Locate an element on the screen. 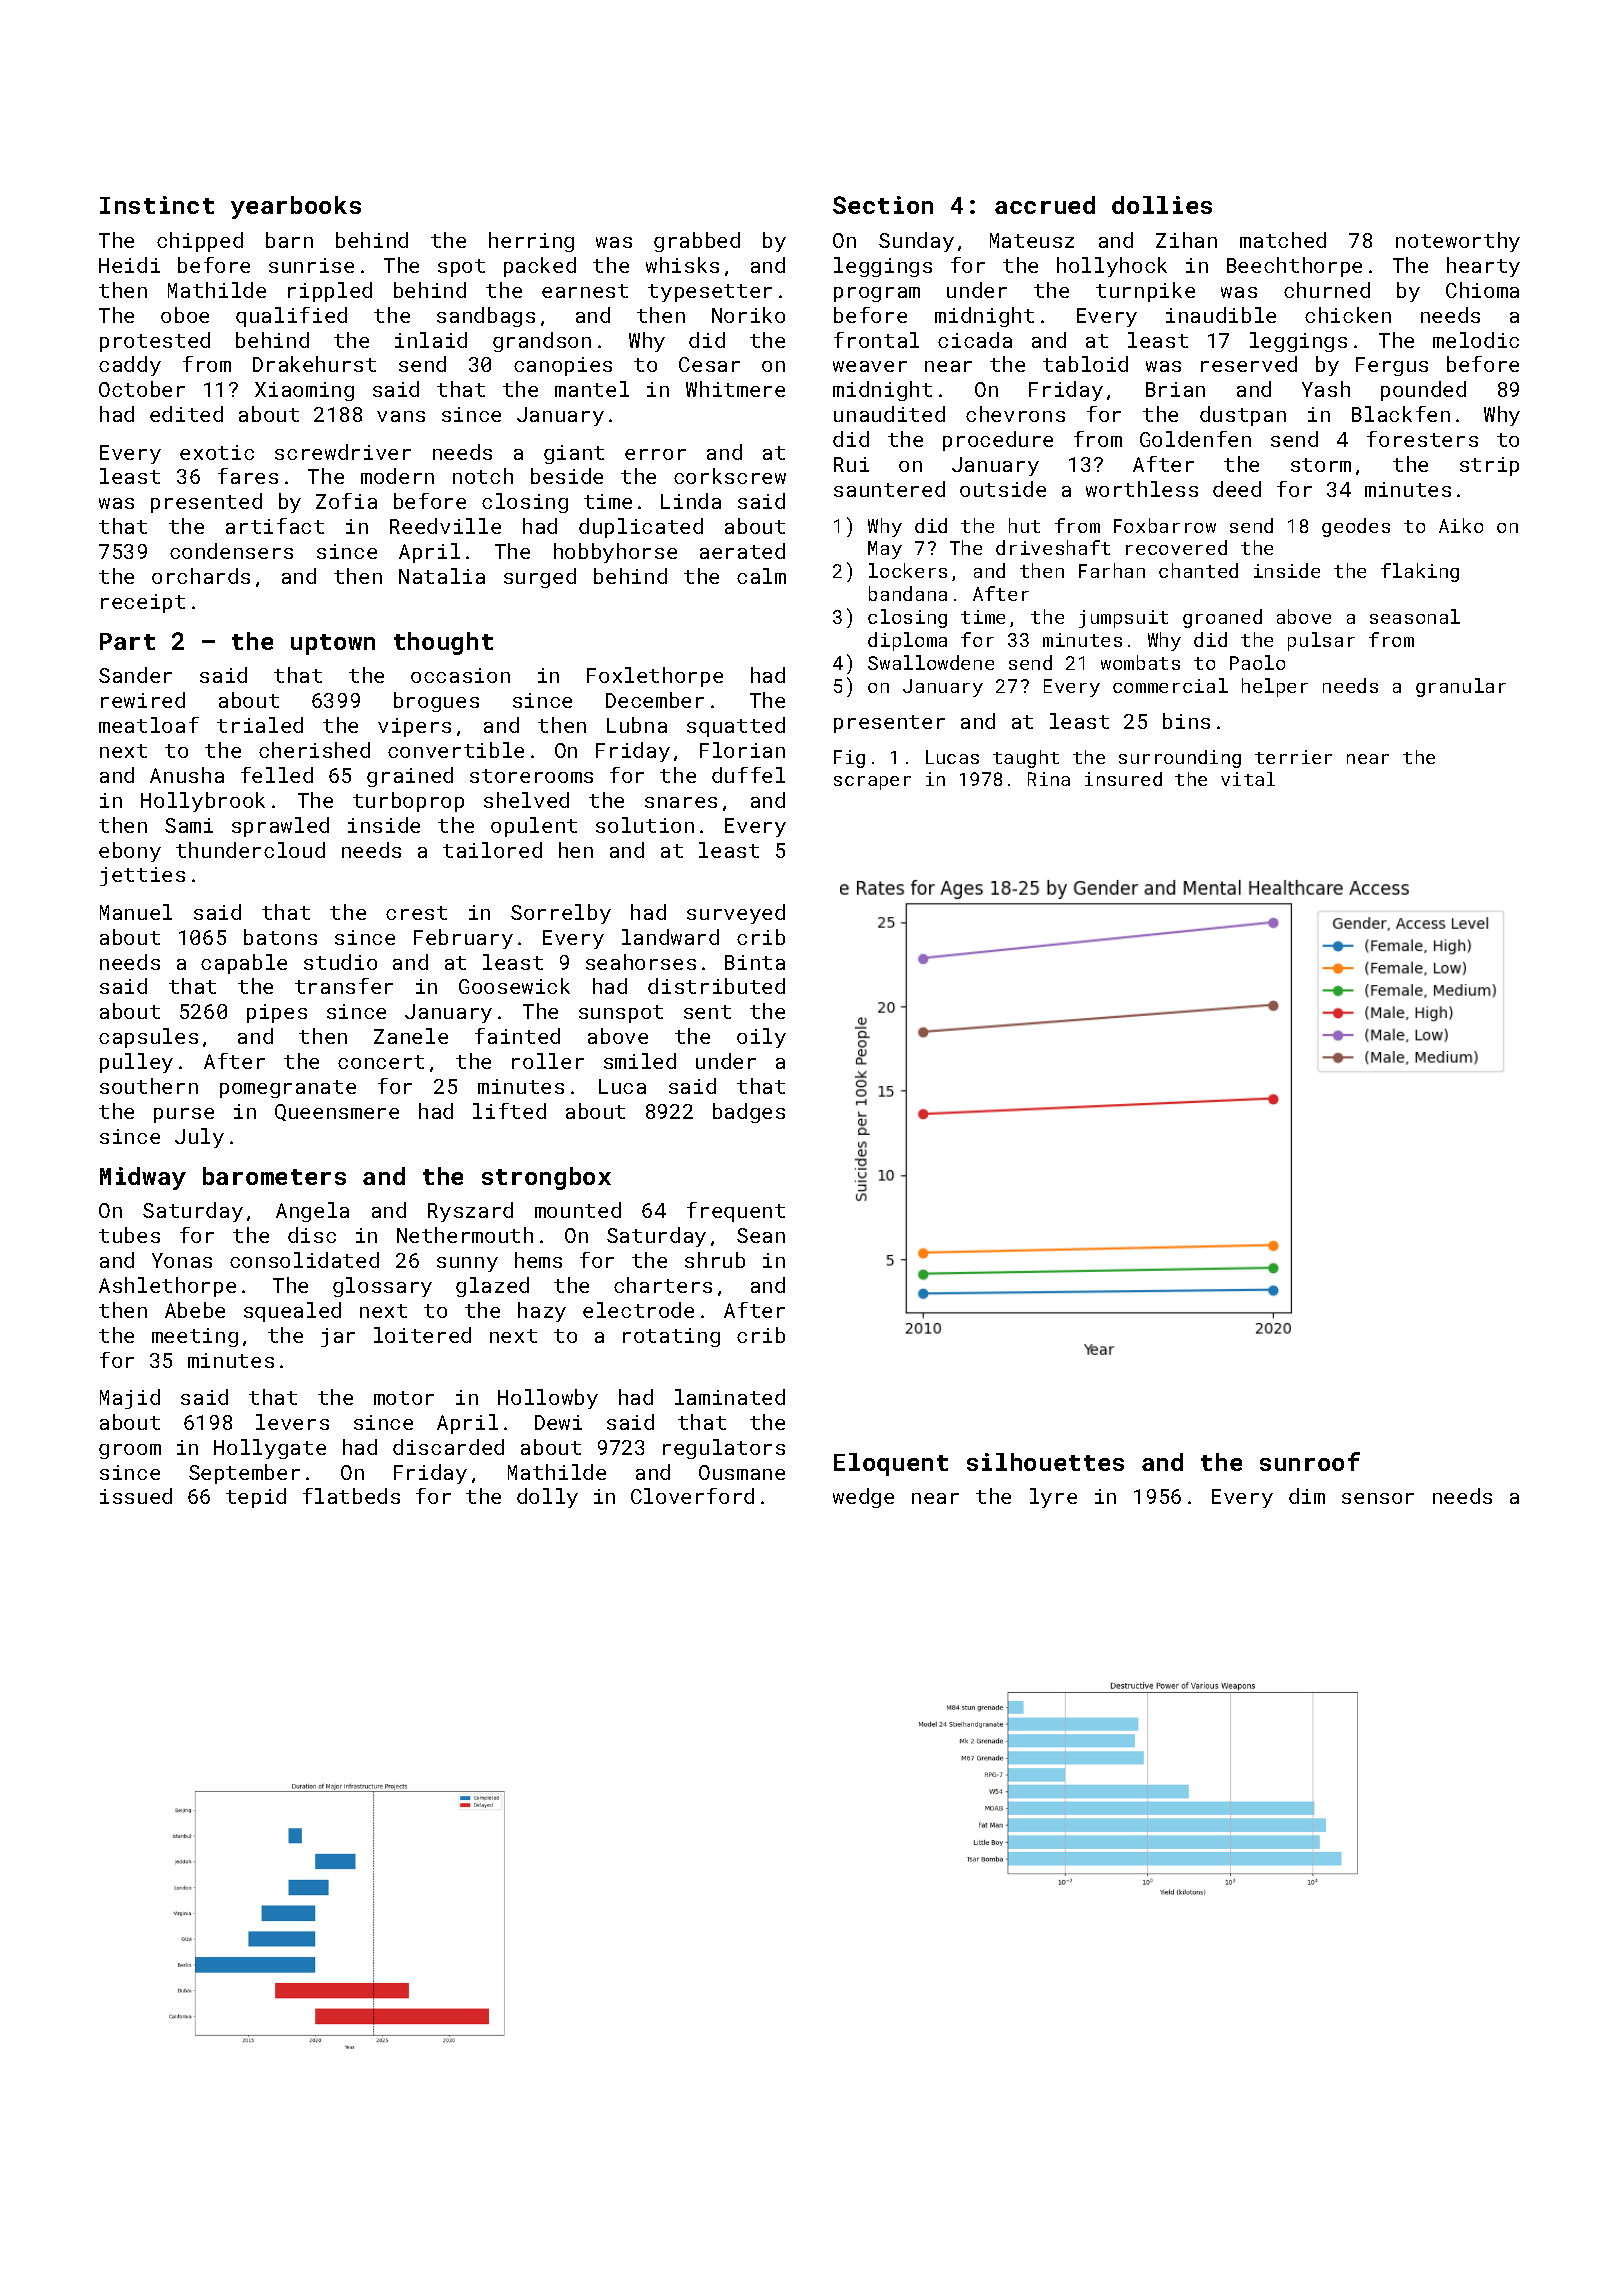 The width and height of the screenshot is (1620, 2292). mounted is located at coordinates (578, 1210).
